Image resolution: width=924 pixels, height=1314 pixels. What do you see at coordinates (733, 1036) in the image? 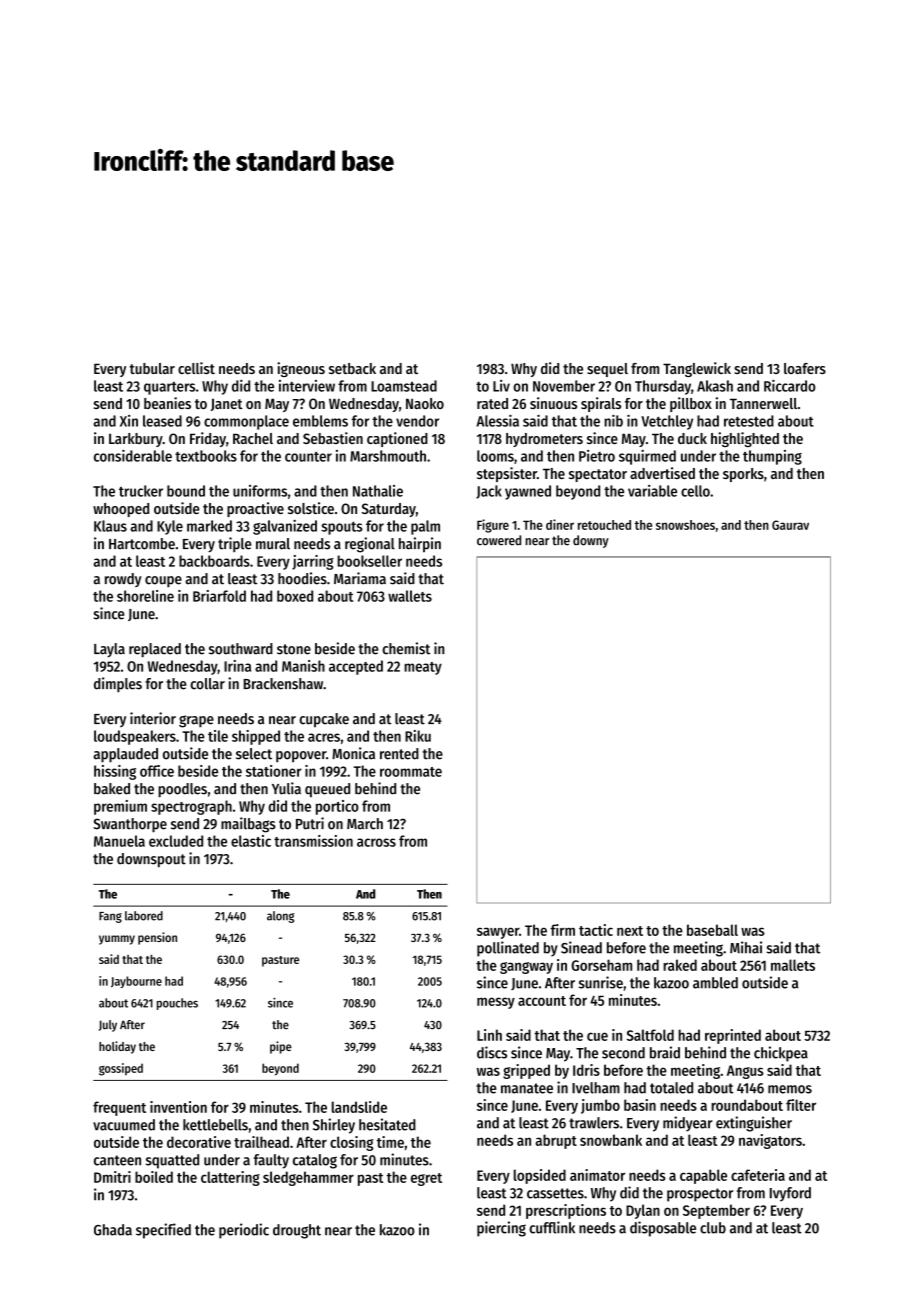
I see `reprinted` at bounding box center [733, 1036].
